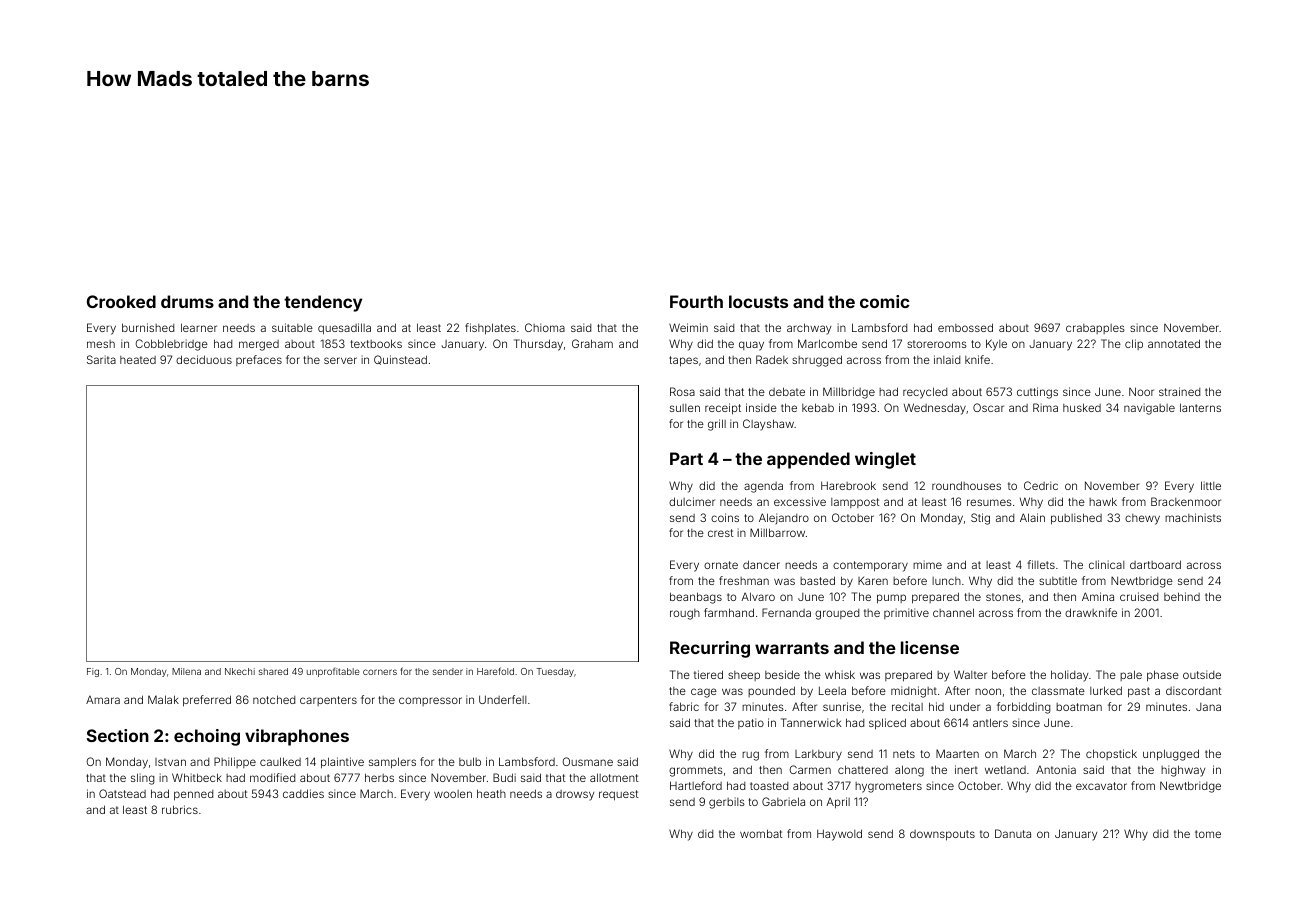 Image resolution: width=1308 pixels, height=924 pixels. I want to click on Thursday, so click(538, 345).
